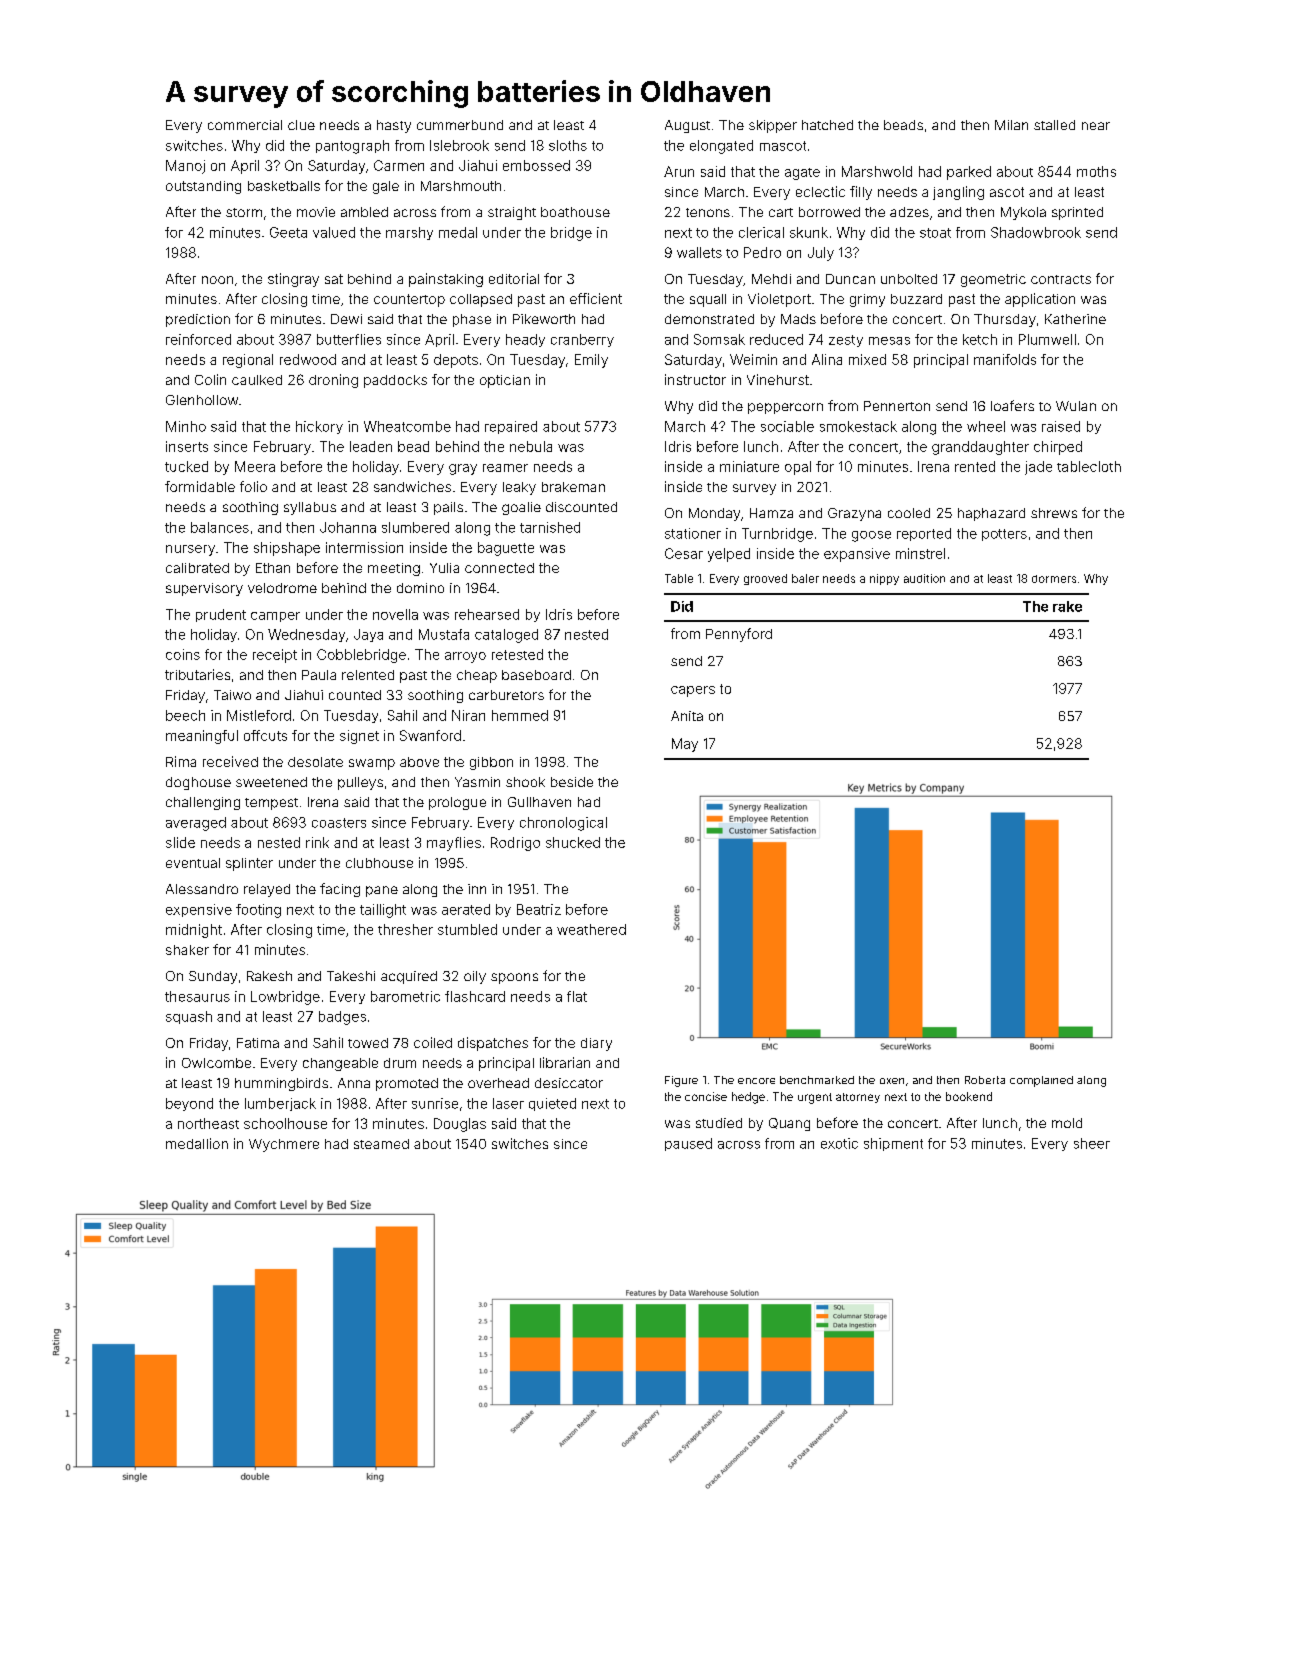  What do you see at coordinates (189, 1017) in the screenshot?
I see `squash` at bounding box center [189, 1017].
